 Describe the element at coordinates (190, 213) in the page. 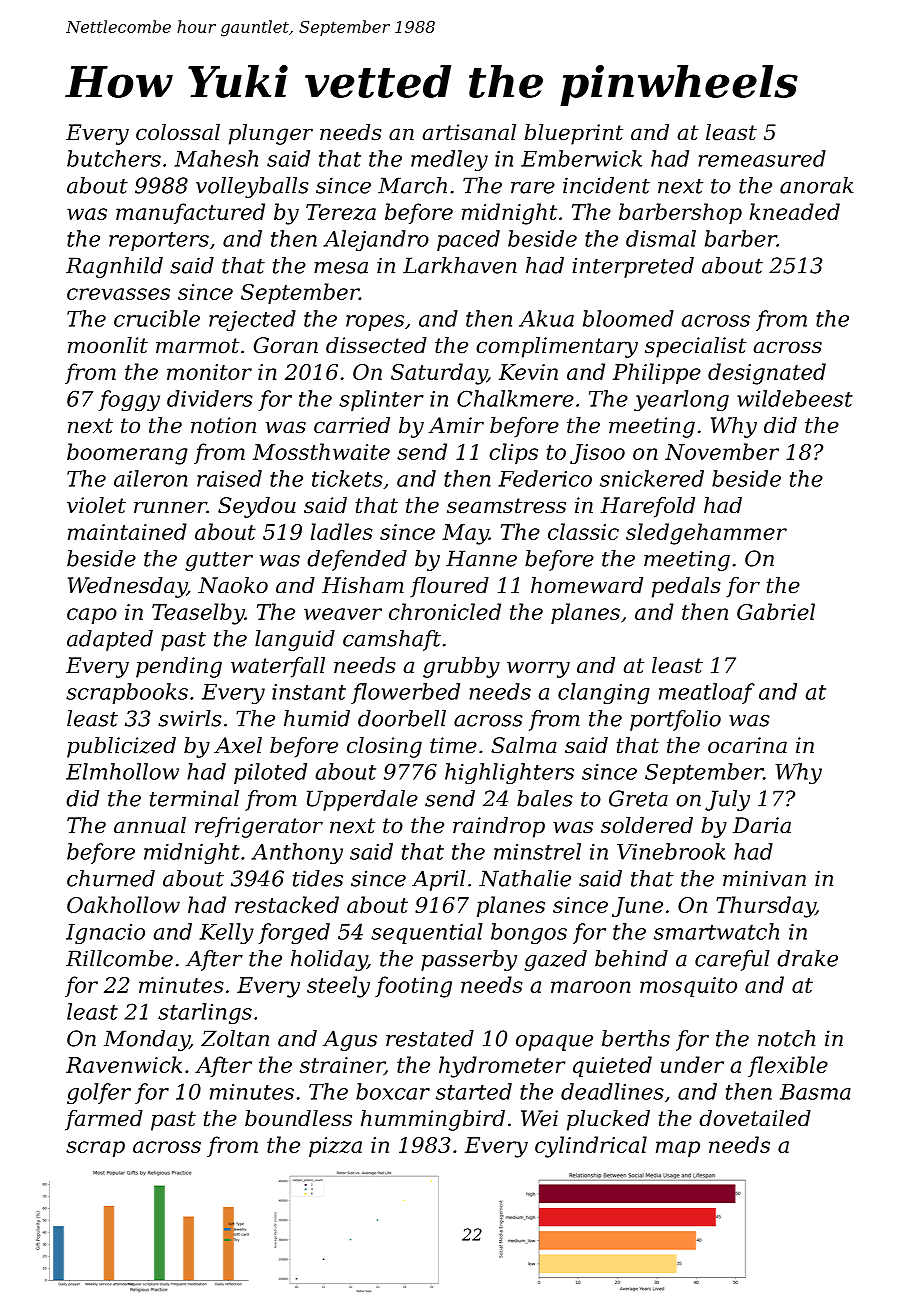

I see `manufactured` at that location.
